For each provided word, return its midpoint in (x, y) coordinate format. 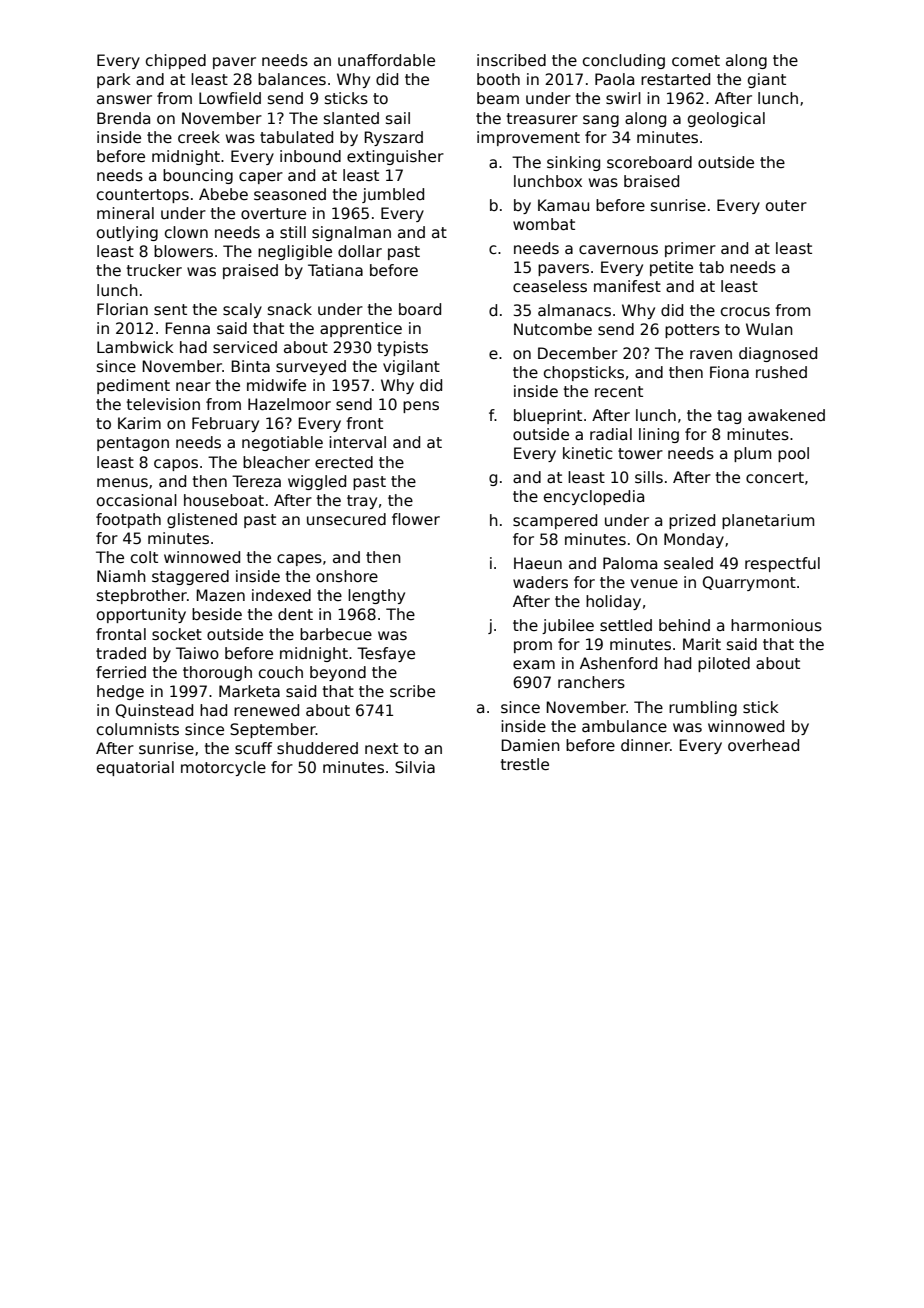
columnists (138, 729)
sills (649, 477)
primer (690, 249)
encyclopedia (594, 497)
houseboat (224, 500)
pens (421, 407)
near (193, 387)
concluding (624, 61)
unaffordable (386, 60)
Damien (530, 745)
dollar (360, 251)
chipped (176, 61)
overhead (763, 745)
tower (640, 453)
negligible (295, 252)
